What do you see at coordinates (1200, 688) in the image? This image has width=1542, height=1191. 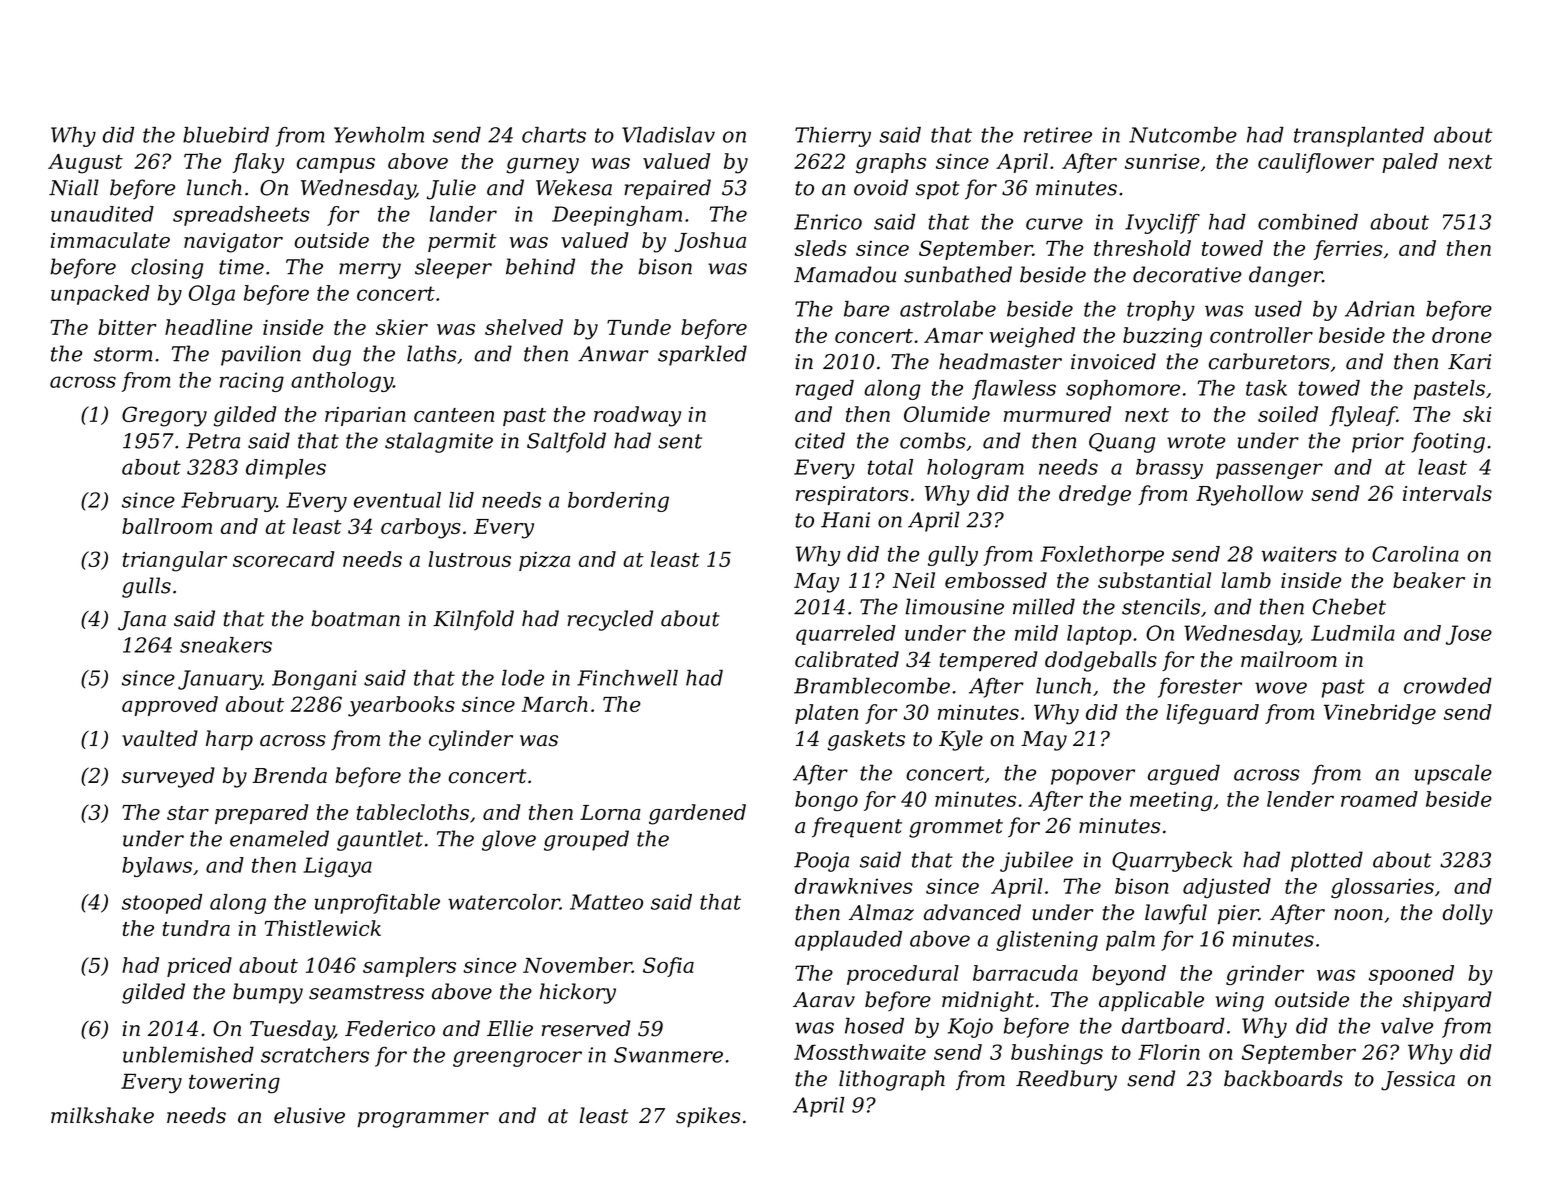 I see `forester` at bounding box center [1200, 688].
